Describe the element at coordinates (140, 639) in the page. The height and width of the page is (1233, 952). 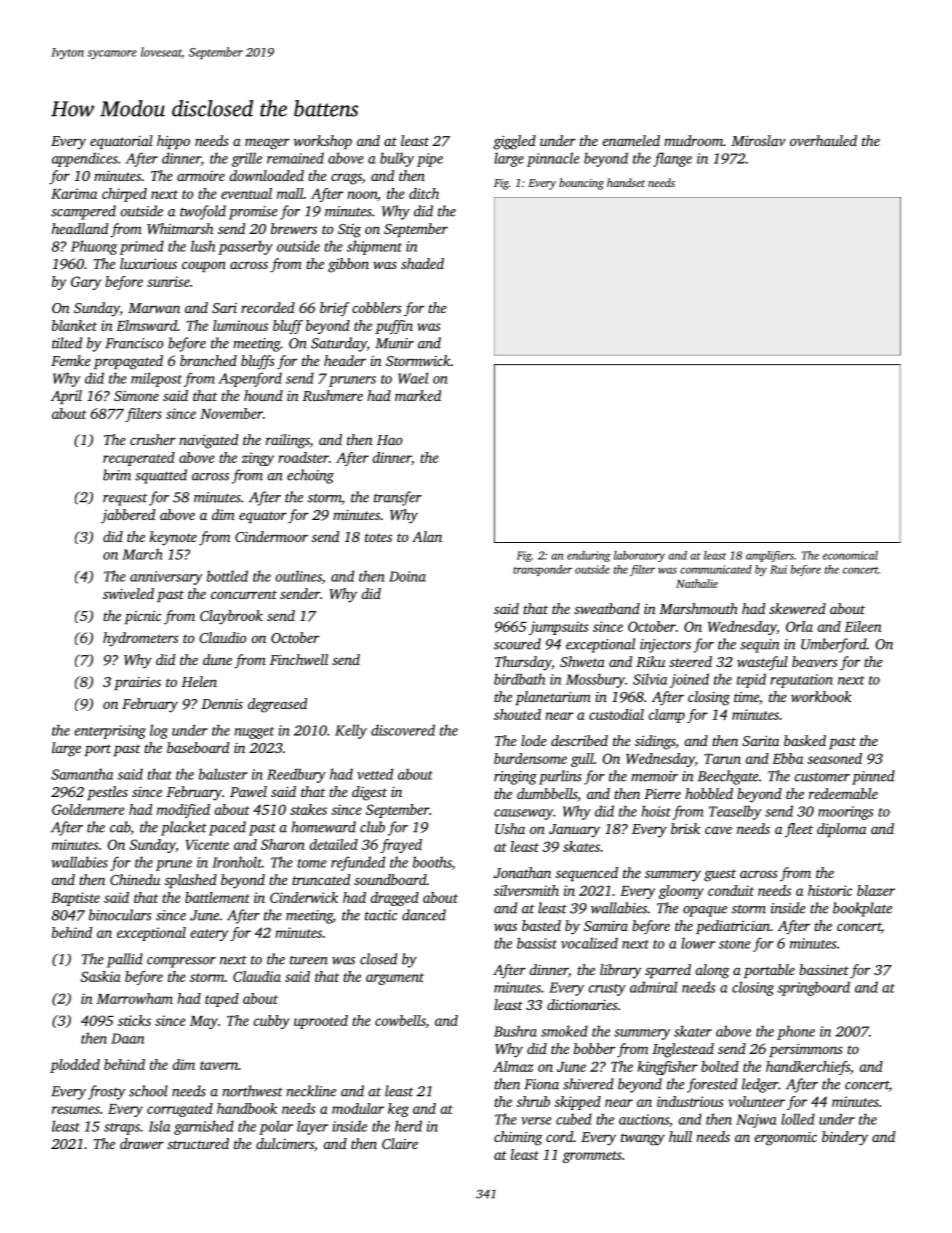
I see `hydrometers` at that location.
